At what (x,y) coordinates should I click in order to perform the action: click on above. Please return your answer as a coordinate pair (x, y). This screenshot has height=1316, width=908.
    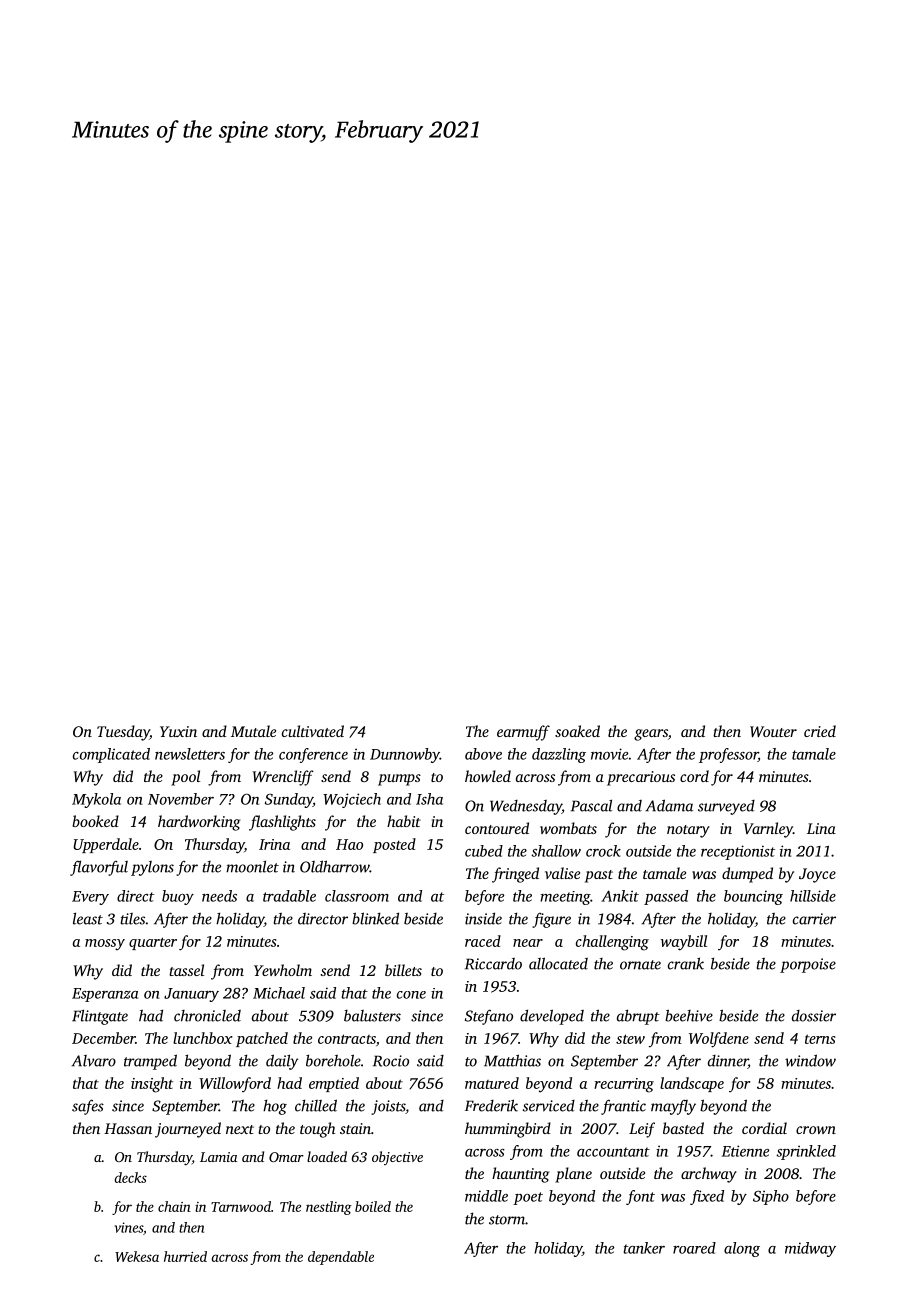
    Looking at the image, I should click on (483, 754).
